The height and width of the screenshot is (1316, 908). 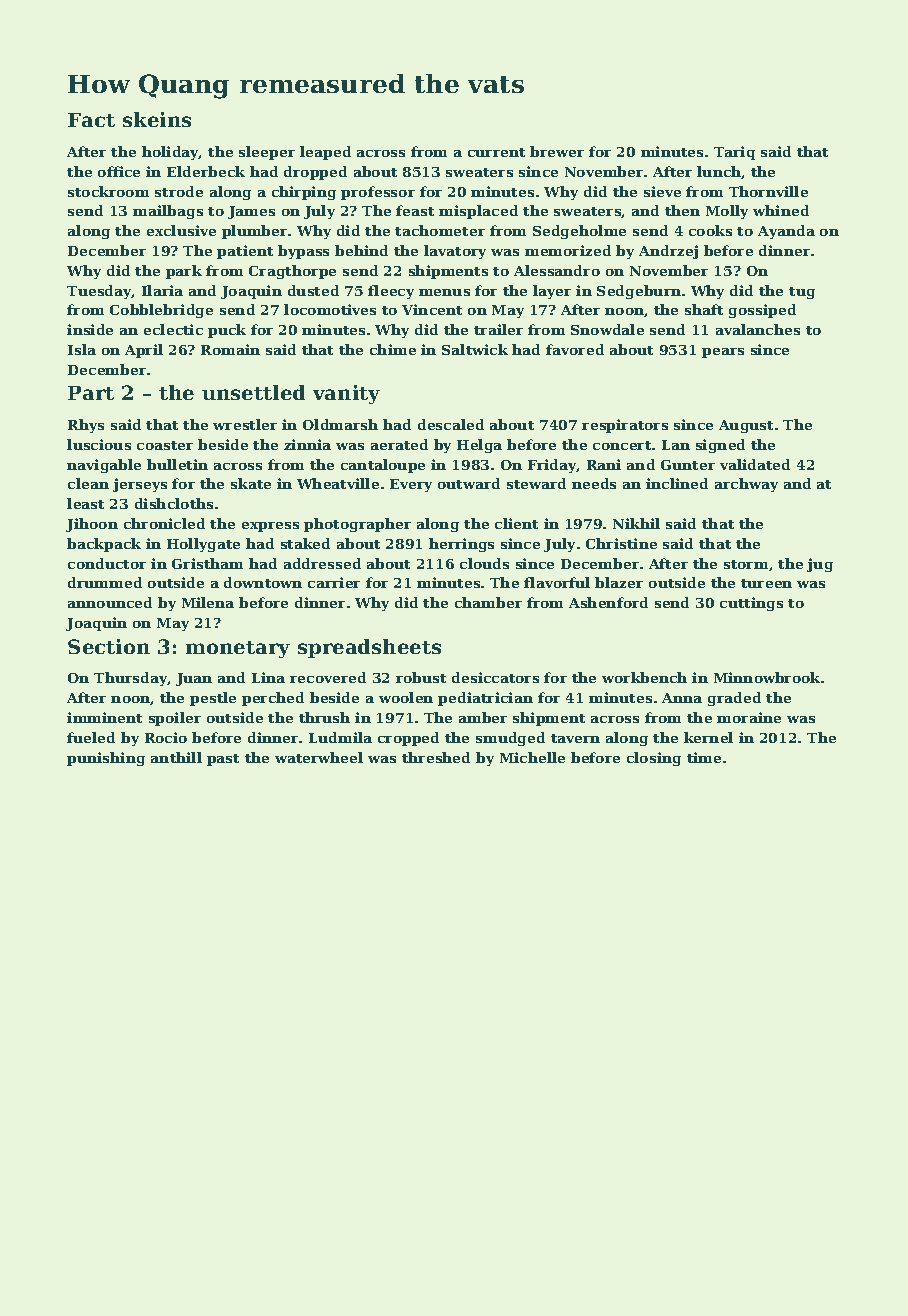 What do you see at coordinates (682, 210) in the screenshot?
I see `then` at bounding box center [682, 210].
